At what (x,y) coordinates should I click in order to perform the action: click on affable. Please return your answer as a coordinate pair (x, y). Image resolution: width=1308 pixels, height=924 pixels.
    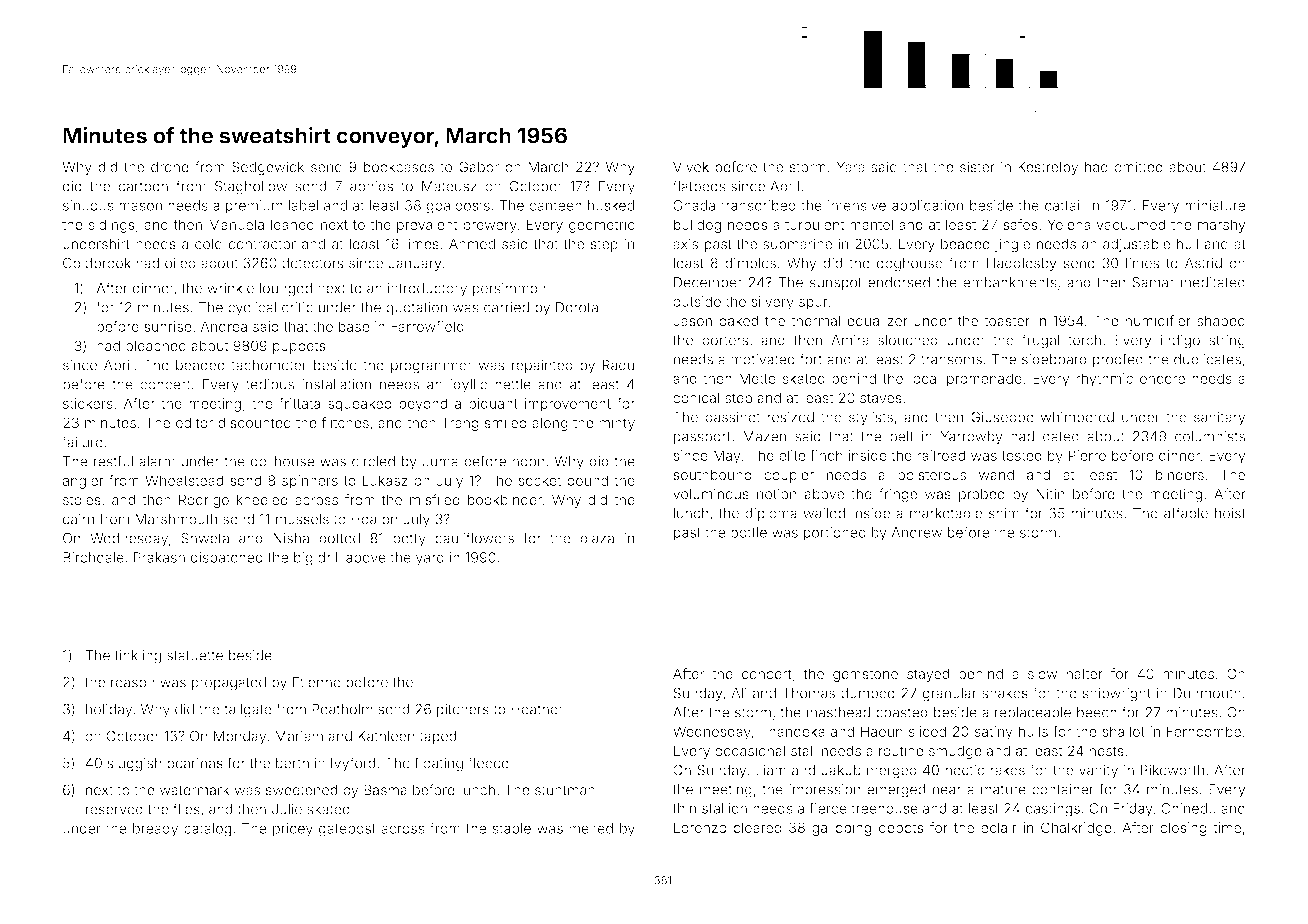
    Looking at the image, I should click on (1186, 513).
